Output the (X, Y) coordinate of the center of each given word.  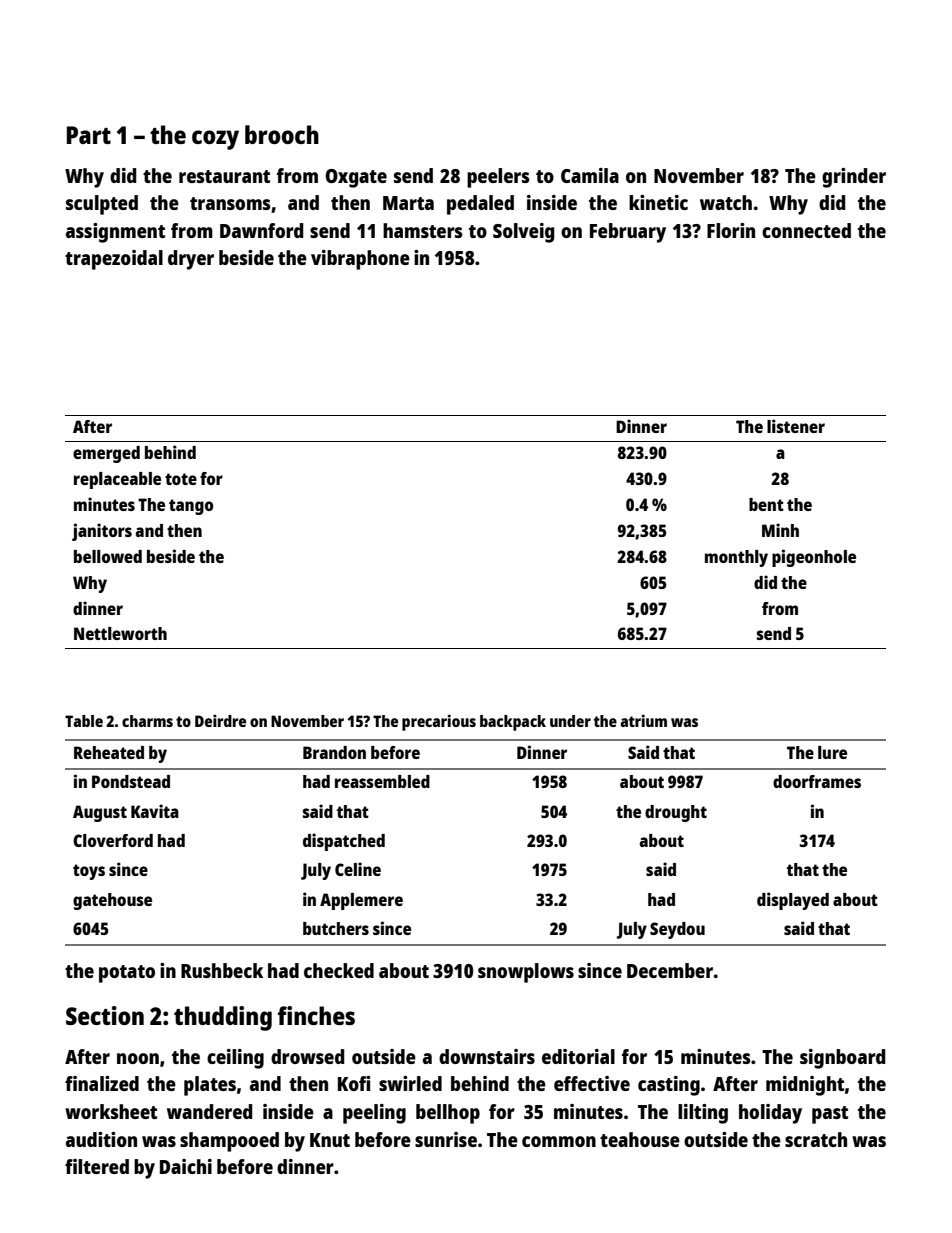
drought (676, 813)
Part (89, 135)
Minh (780, 530)
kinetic (658, 202)
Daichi (186, 1166)
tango (191, 507)
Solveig (523, 233)
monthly (736, 558)
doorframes (817, 781)
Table (84, 721)
